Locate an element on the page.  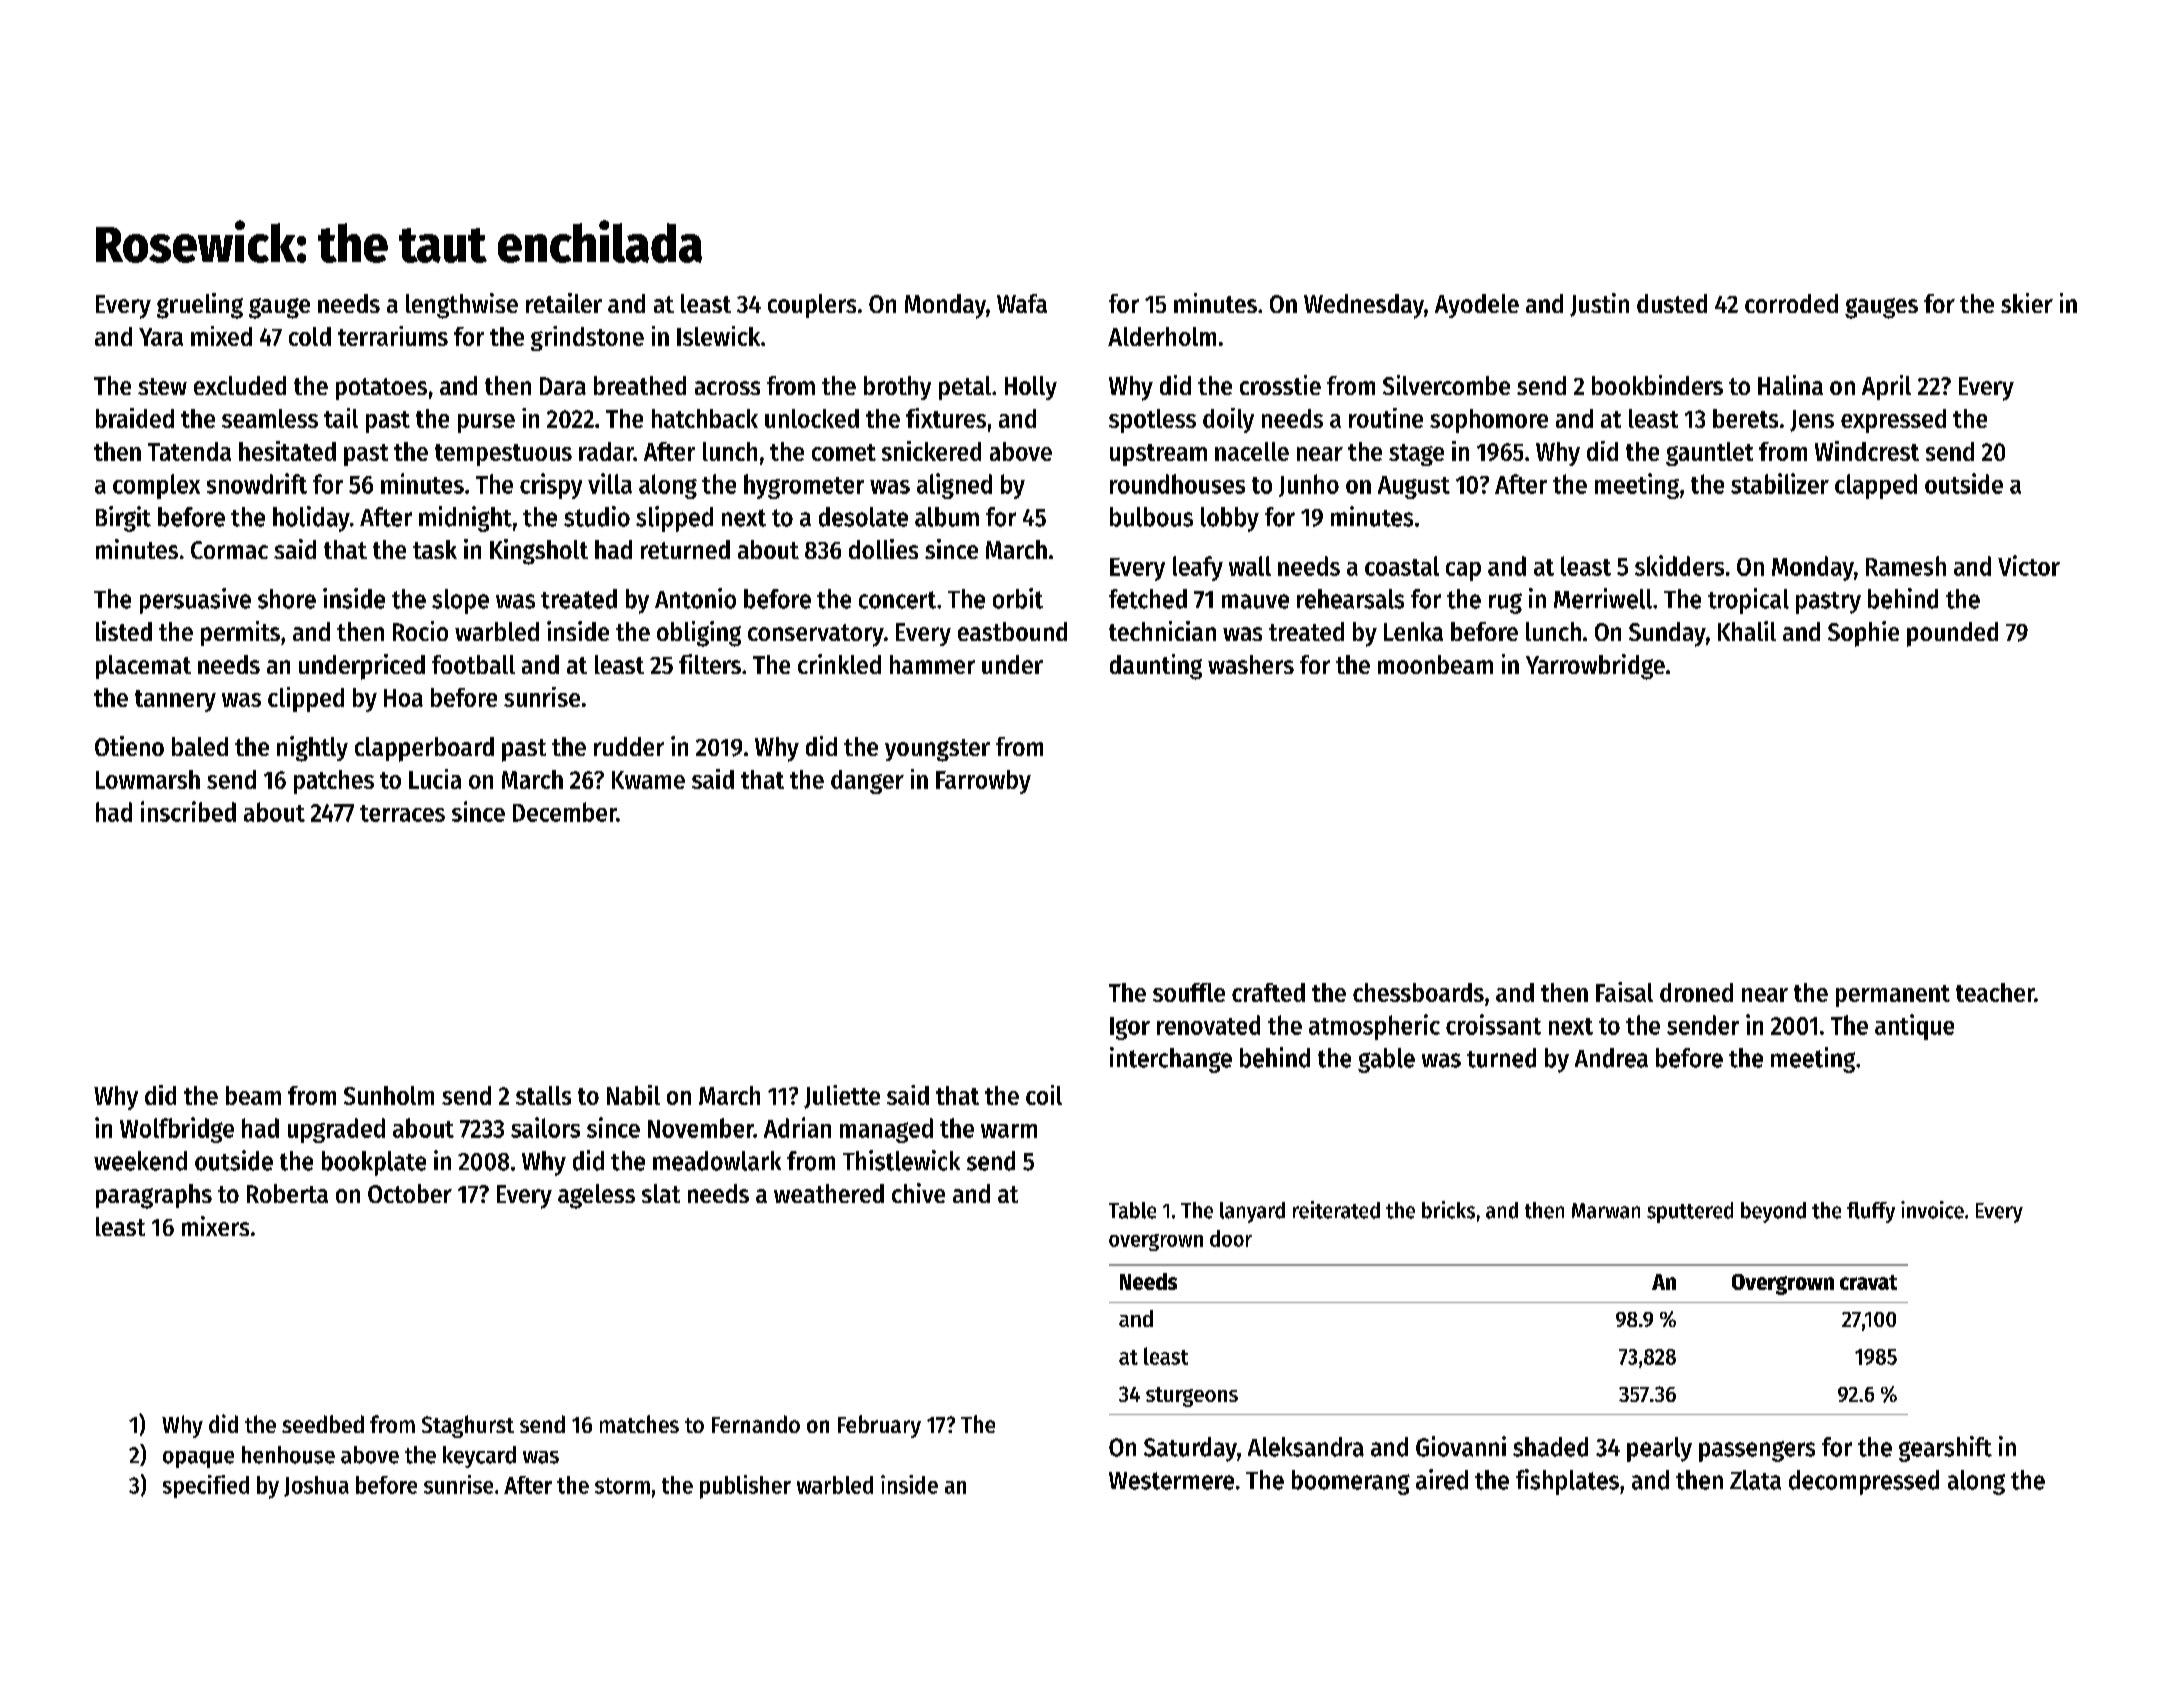
crafted is located at coordinates (1268, 992).
